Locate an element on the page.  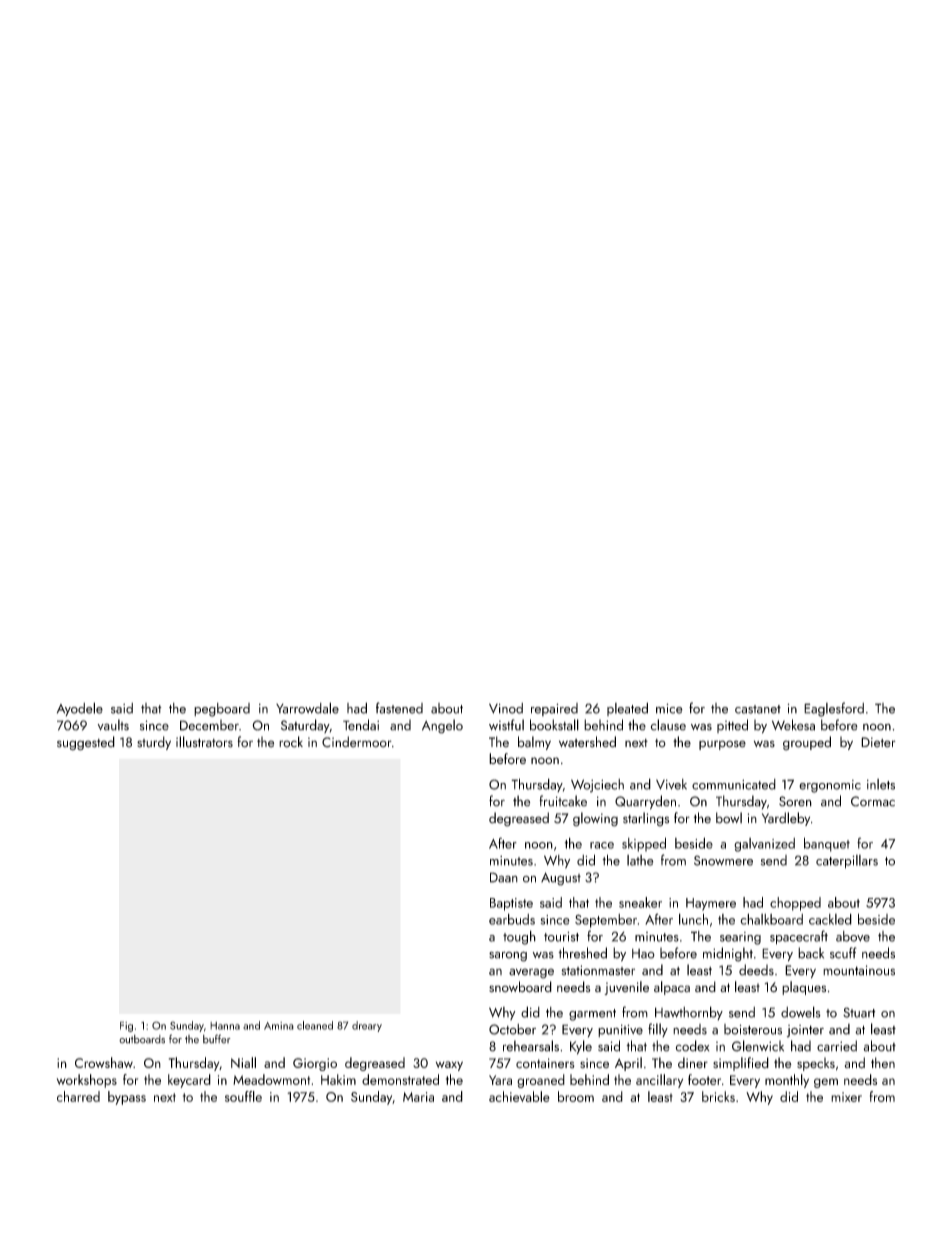
above is located at coordinates (853, 936).
